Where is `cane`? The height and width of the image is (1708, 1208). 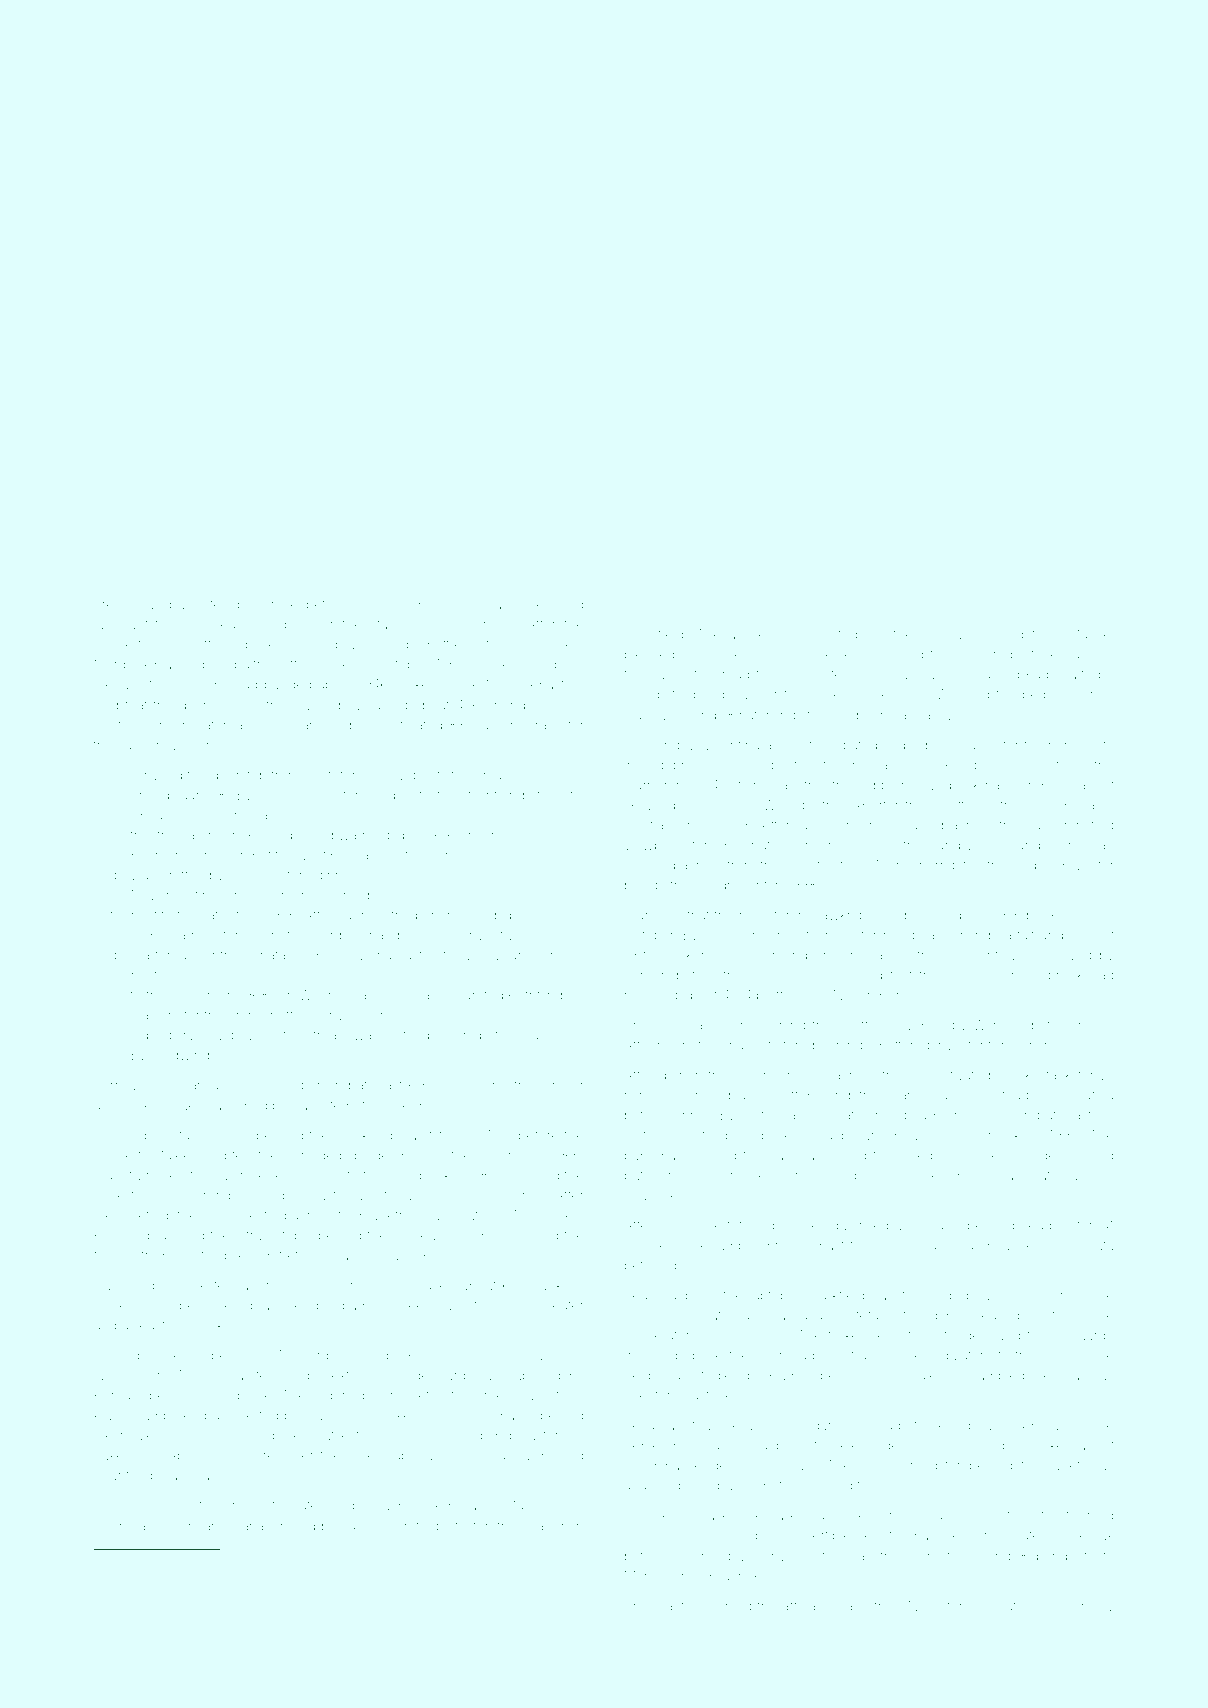
cane is located at coordinates (133, 746).
